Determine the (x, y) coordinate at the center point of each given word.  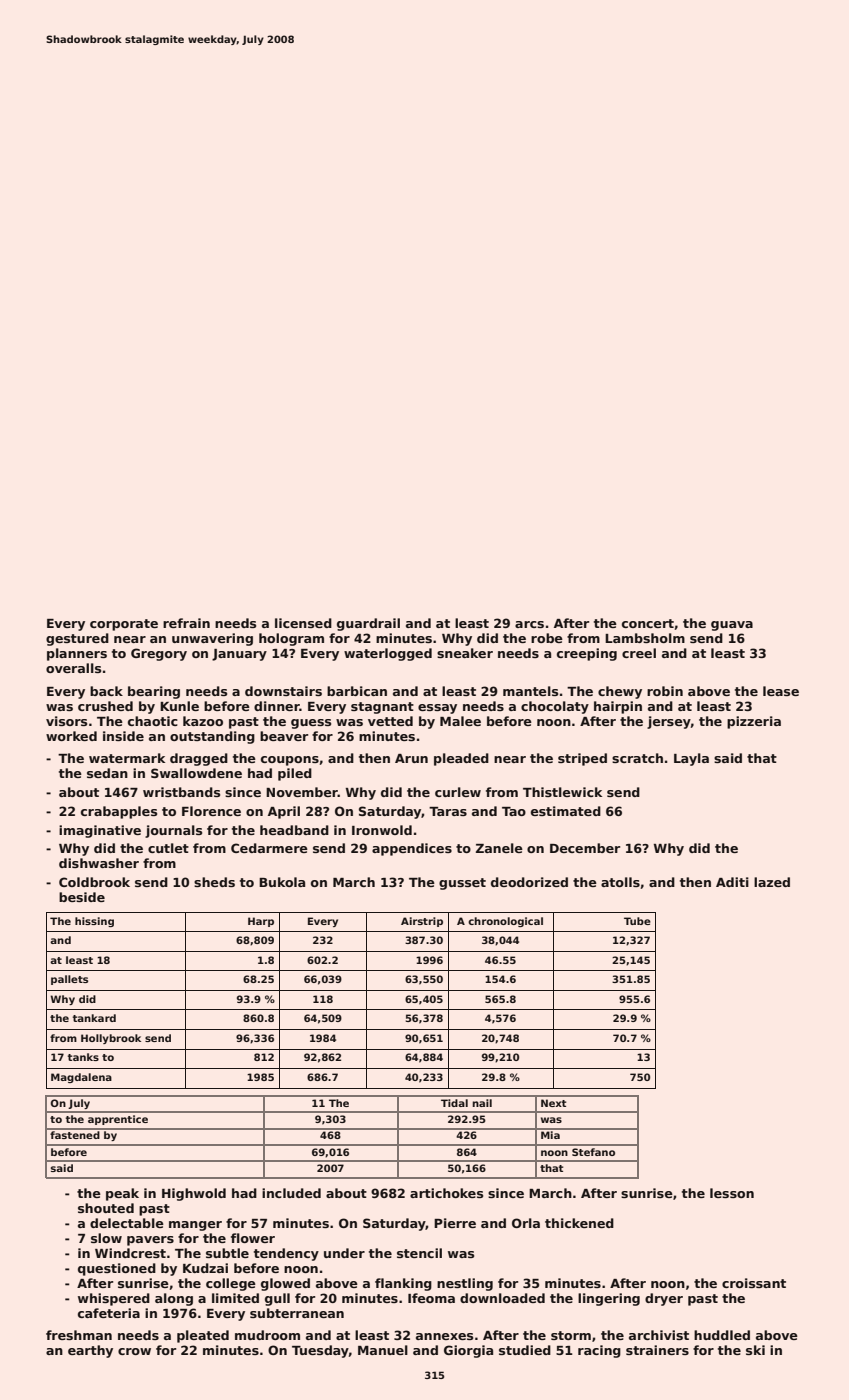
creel (639, 653)
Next (553, 1103)
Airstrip (422, 922)
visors (66, 721)
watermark (127, 758)
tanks (83, 1057)
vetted (390, 721)
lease (781, 691)
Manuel (383, 1350)
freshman (79, 1335)
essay (437, 709)
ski (755, 1350)
